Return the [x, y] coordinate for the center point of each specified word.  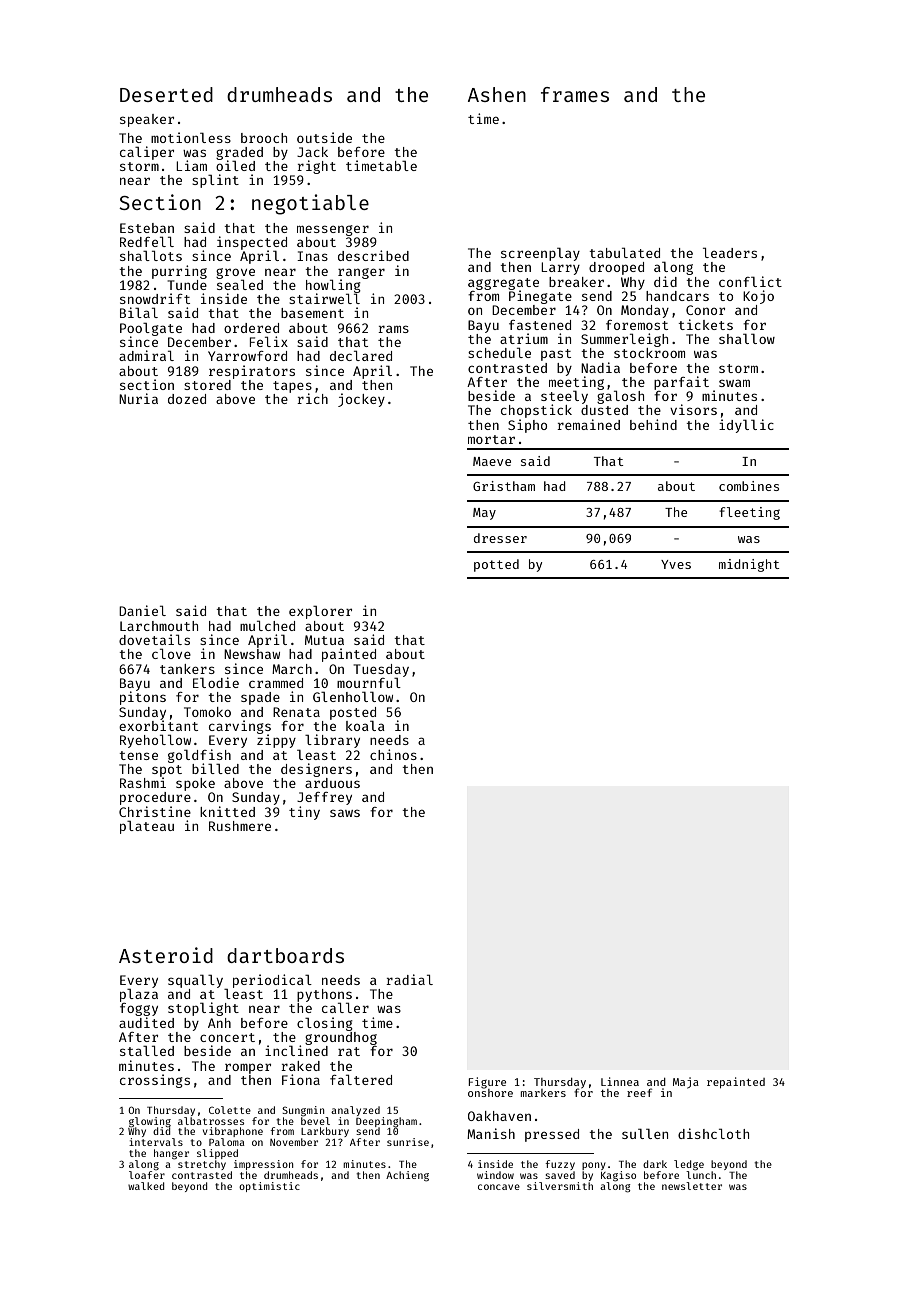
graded [239, 153]
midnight [749, 565]
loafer [147, 1175]
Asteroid [166, 955]
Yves [676, 564]
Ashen [497, 94]
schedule [499, 352]
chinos [393, 754]
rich [312, 398]
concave [499, 1187]
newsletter [692, 1186]
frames [575, 94]
